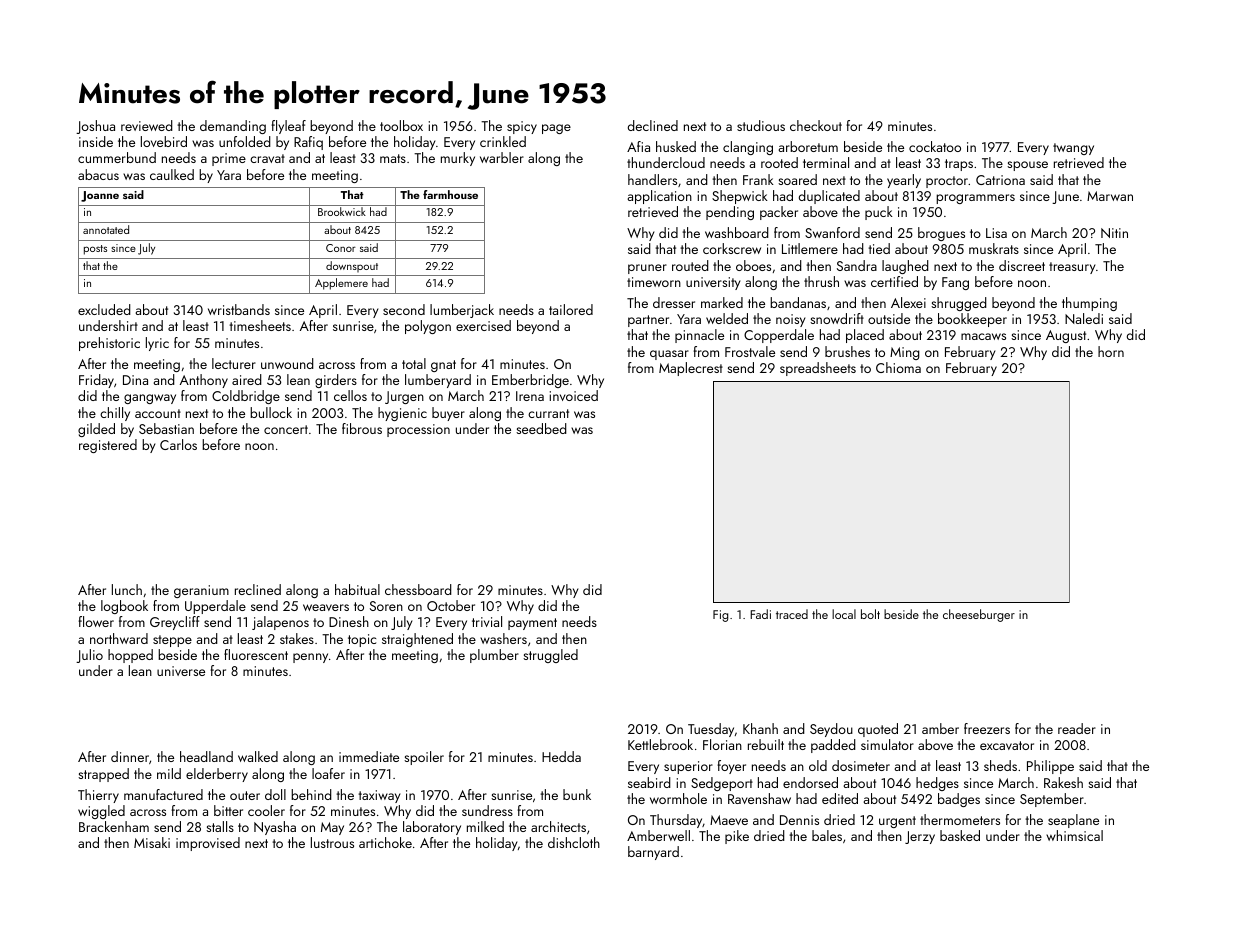 This image has width=1233, height=952. Describe the element at coordinates (955, 283) in the image. I see `Fang` at that location.
